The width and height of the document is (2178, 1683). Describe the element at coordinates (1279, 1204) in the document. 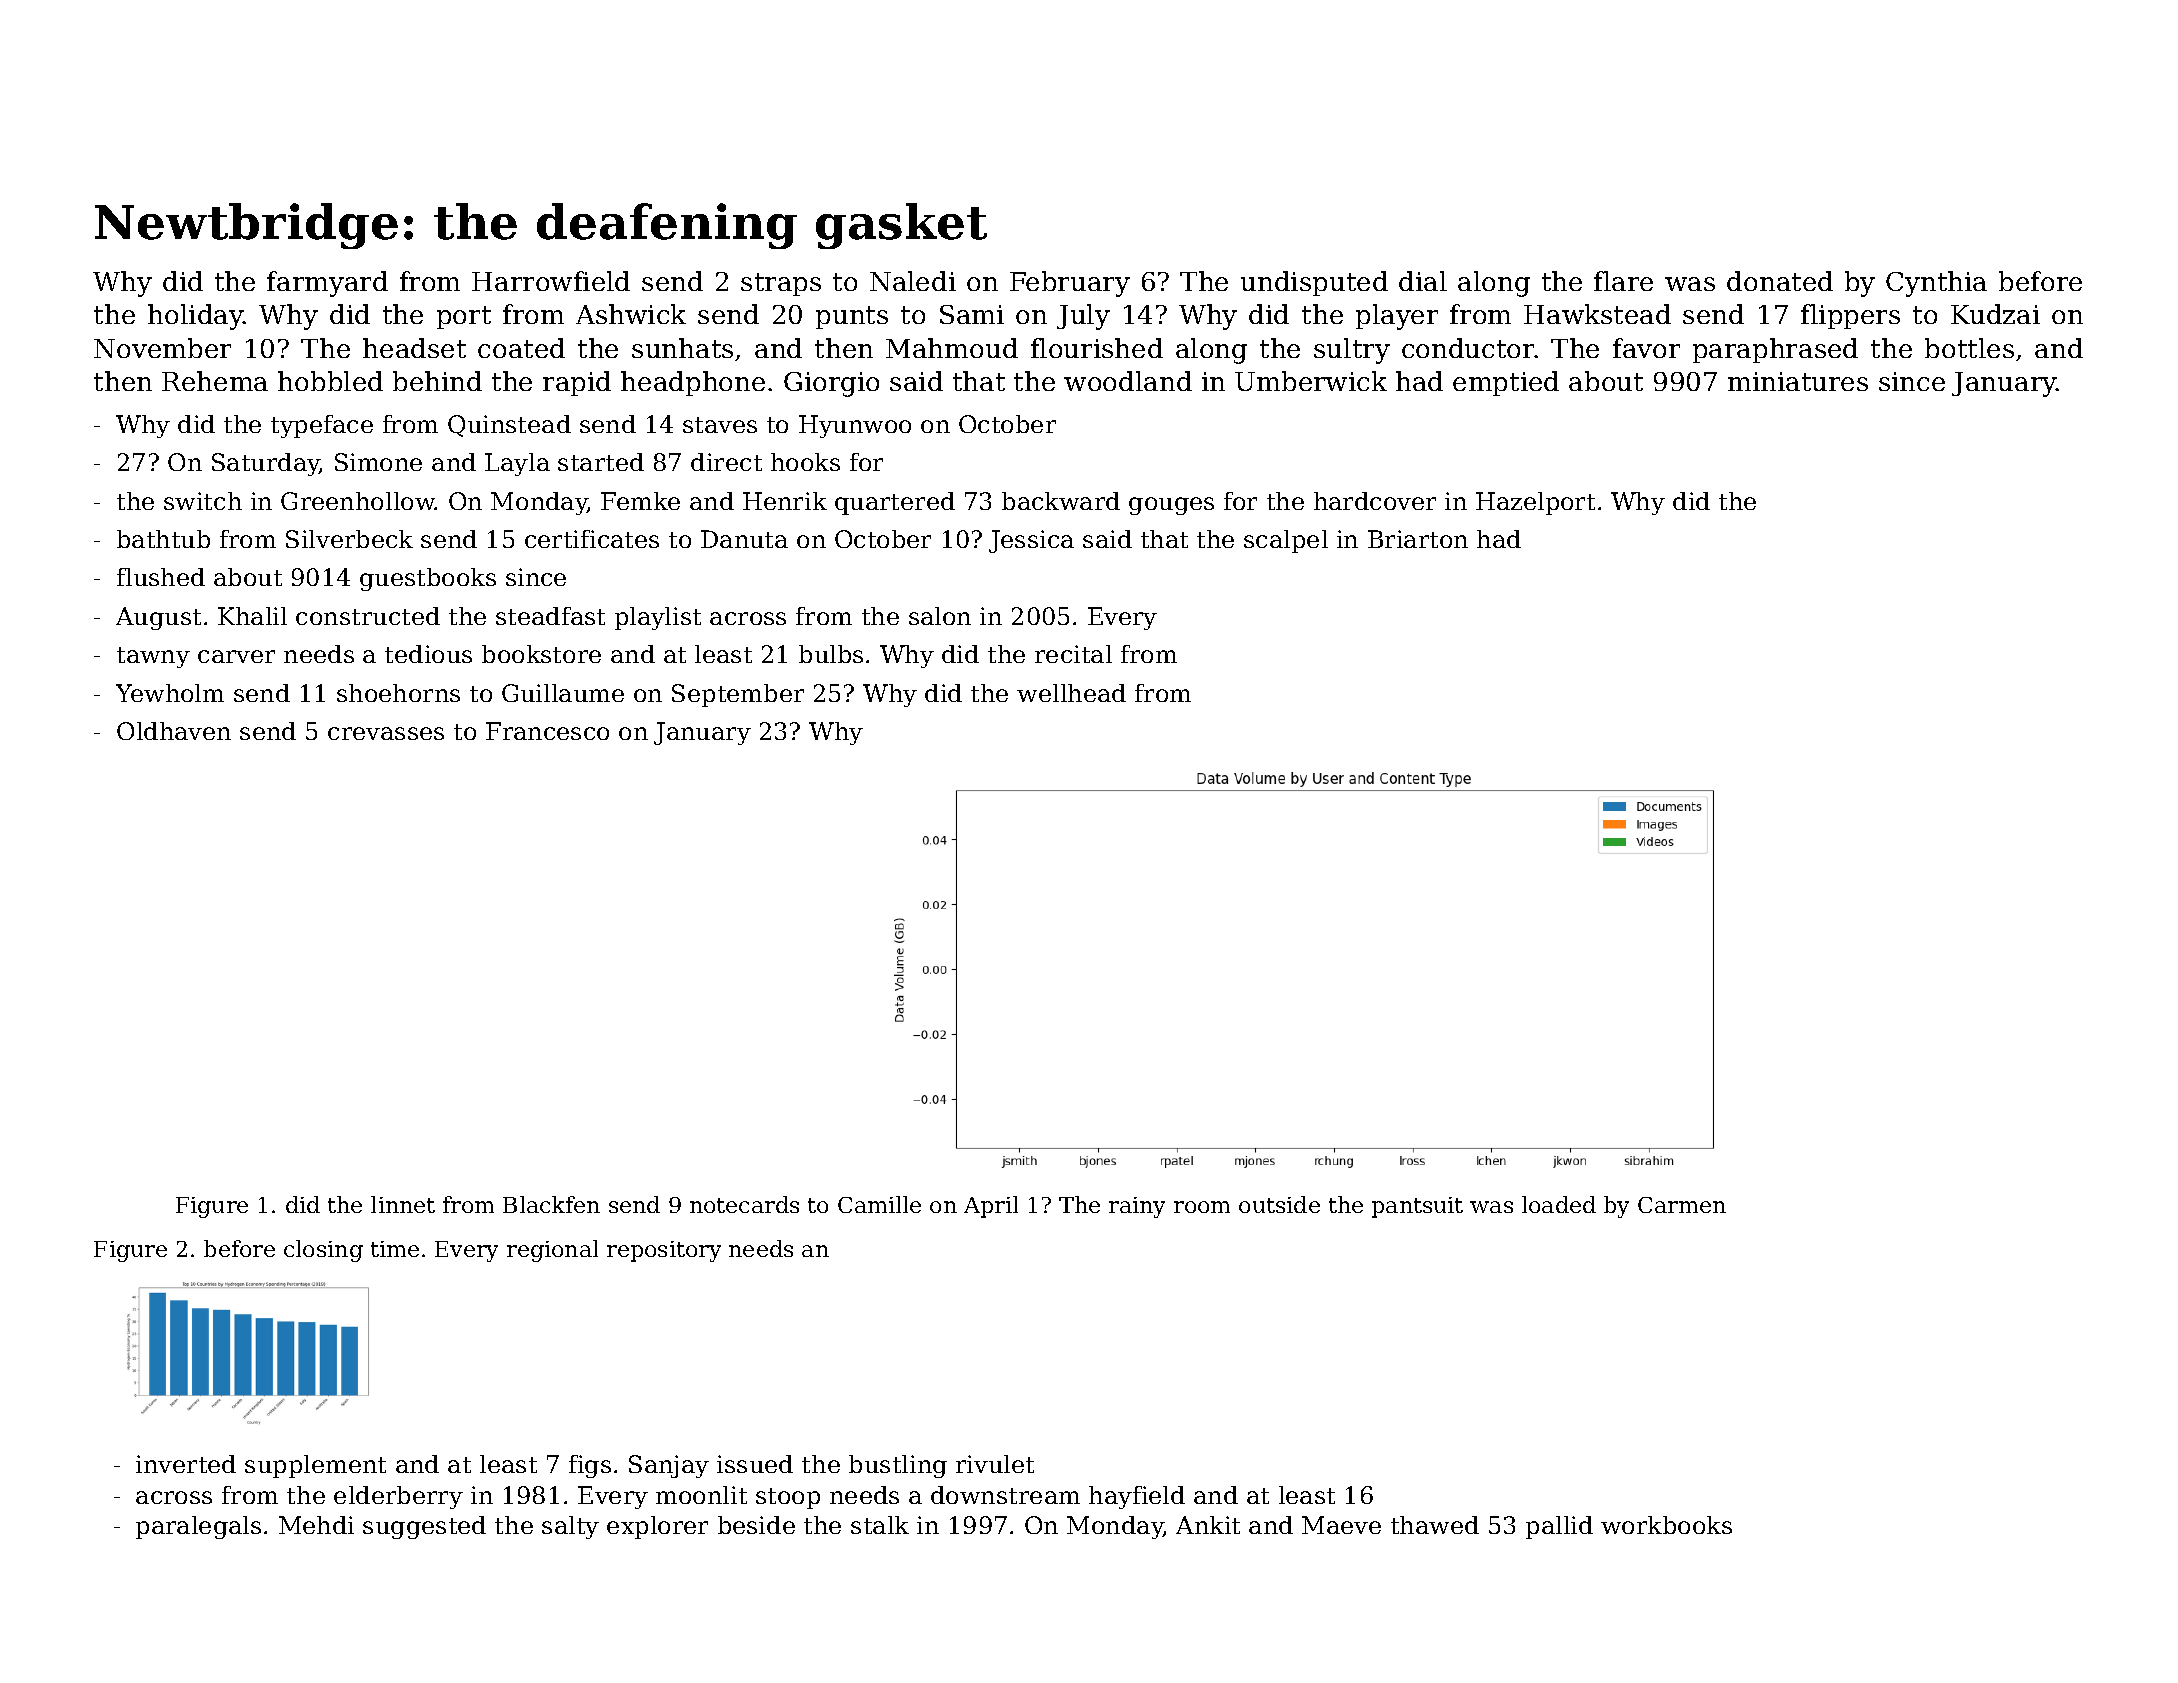

I see `outside` at that location.
